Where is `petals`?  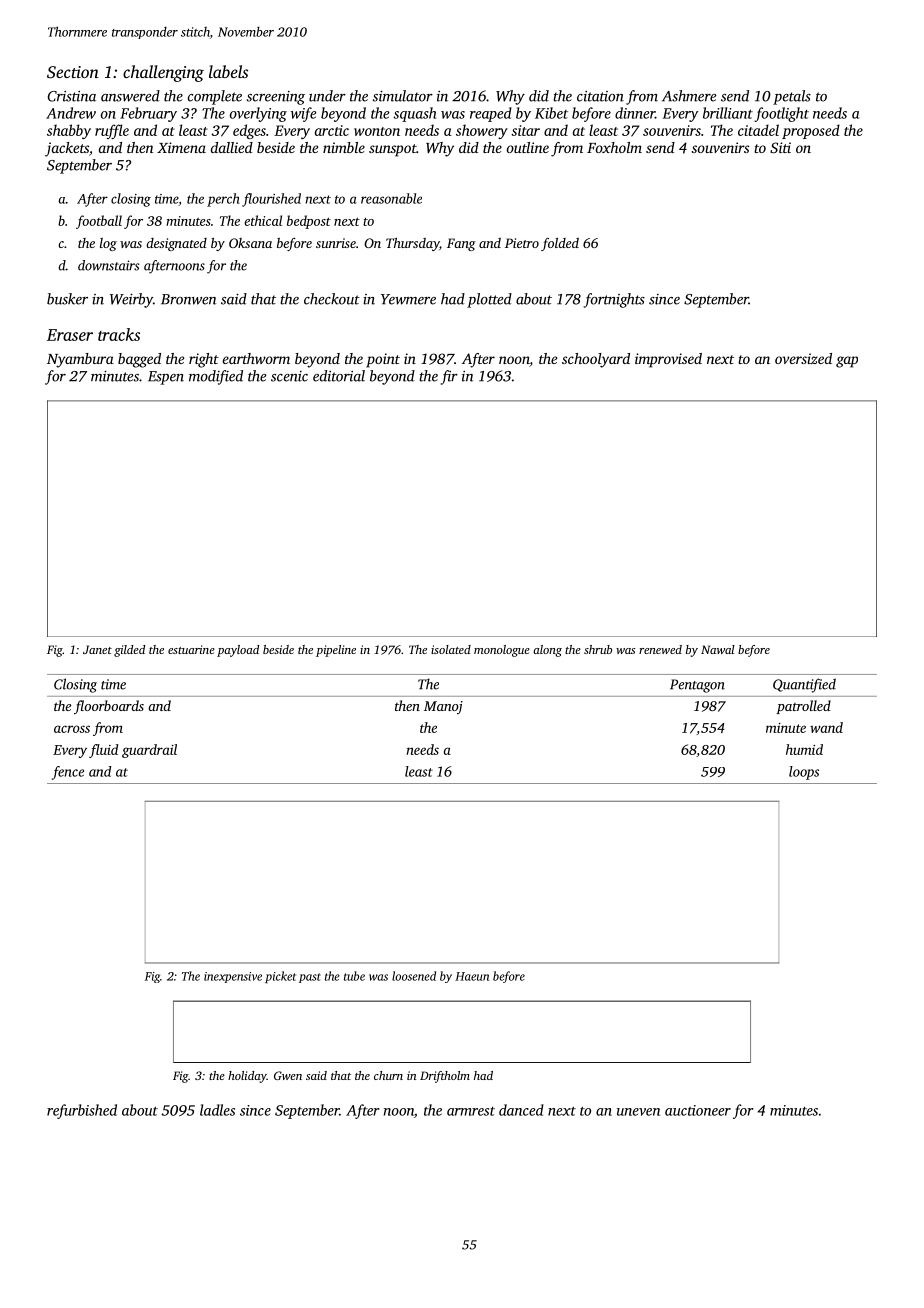 petals is located at coordinates (792, 97).
